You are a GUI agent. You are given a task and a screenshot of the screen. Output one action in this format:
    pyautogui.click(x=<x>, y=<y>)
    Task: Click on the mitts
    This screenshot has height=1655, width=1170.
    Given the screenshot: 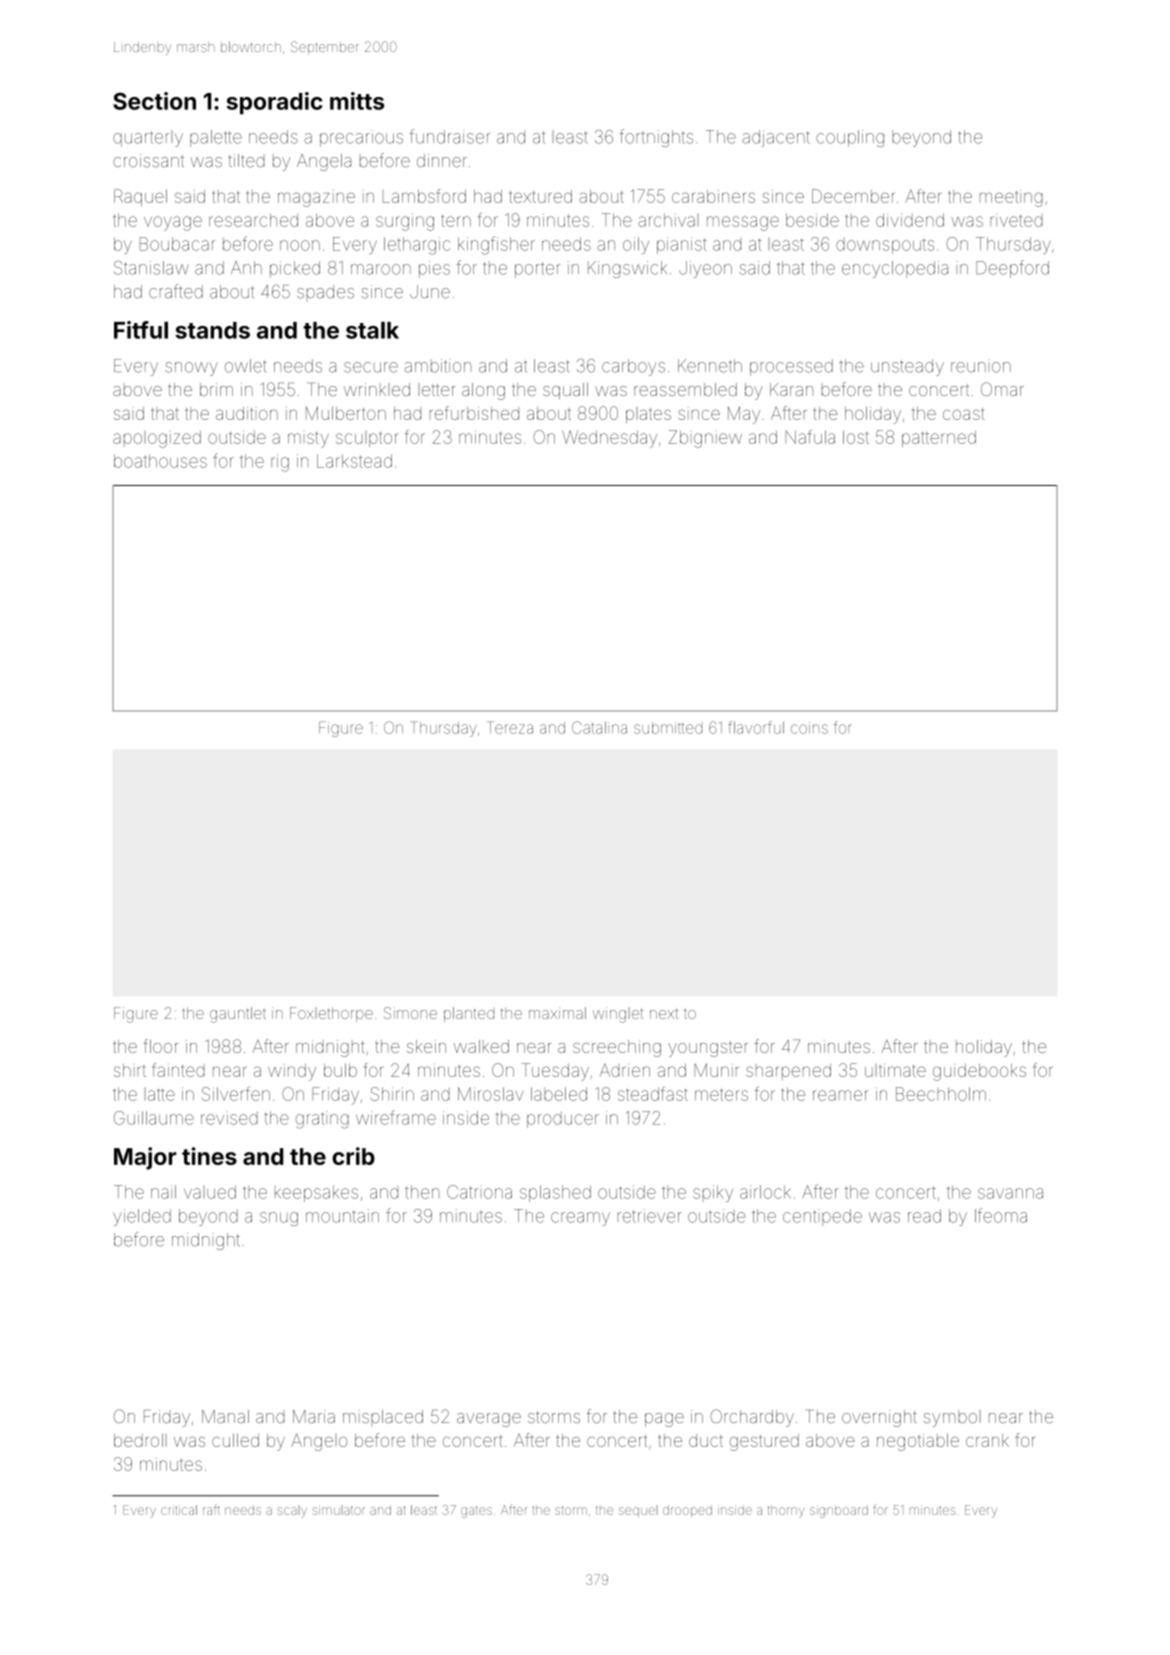 What is the action you would take?
    pyautogui.click(x=357, y=101)
